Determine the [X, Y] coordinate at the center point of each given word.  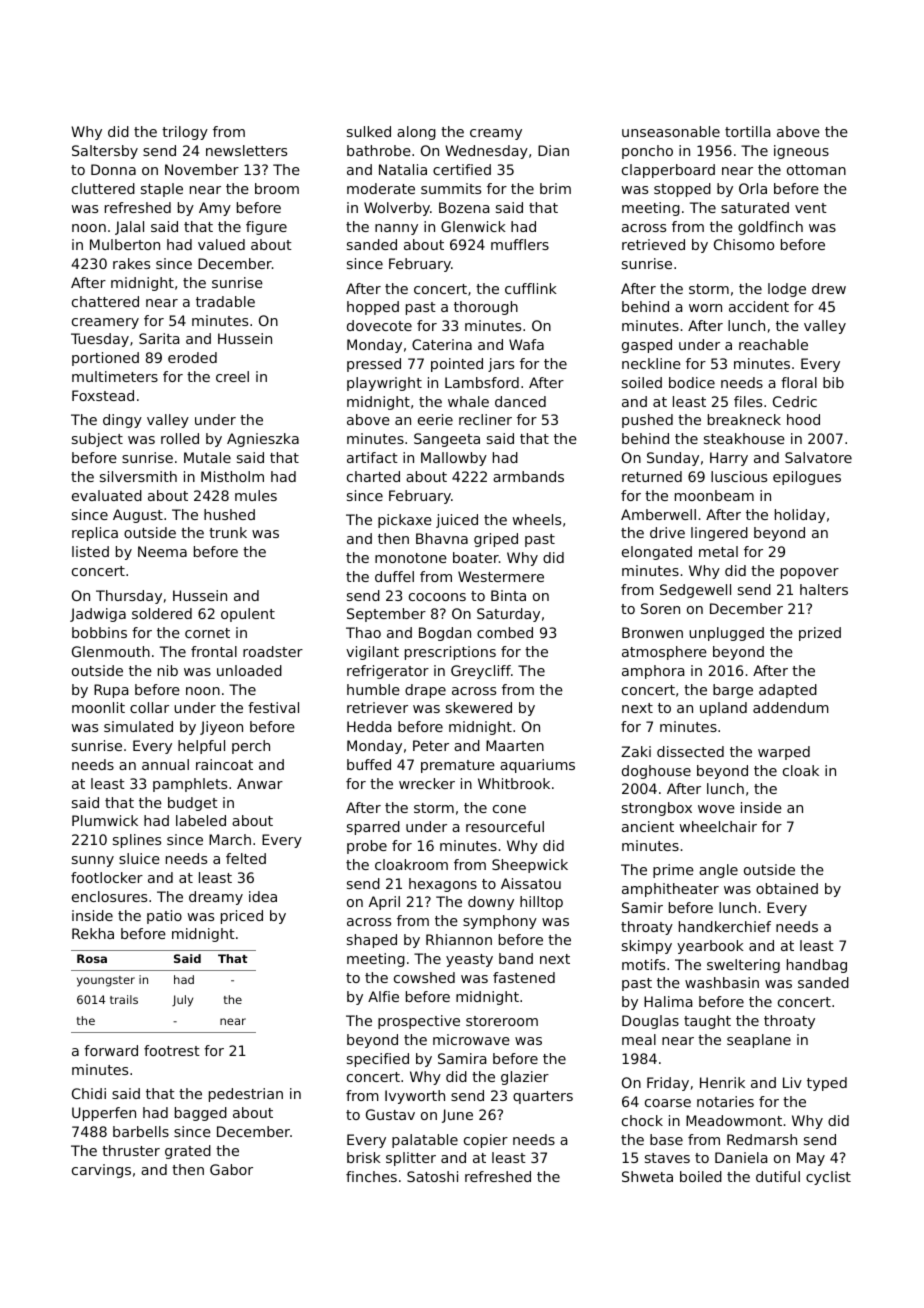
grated [188, 1152]
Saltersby [105, 152]
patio [164, 917]
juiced [457, 521]
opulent [248, 615]
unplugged [726, 634]
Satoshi [432, 1176]
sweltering [743, 966]
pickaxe [405, 521]
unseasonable [671, 131]
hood [803, 419]
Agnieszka [263, 440]
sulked [369, 131]
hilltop [541, 903]
